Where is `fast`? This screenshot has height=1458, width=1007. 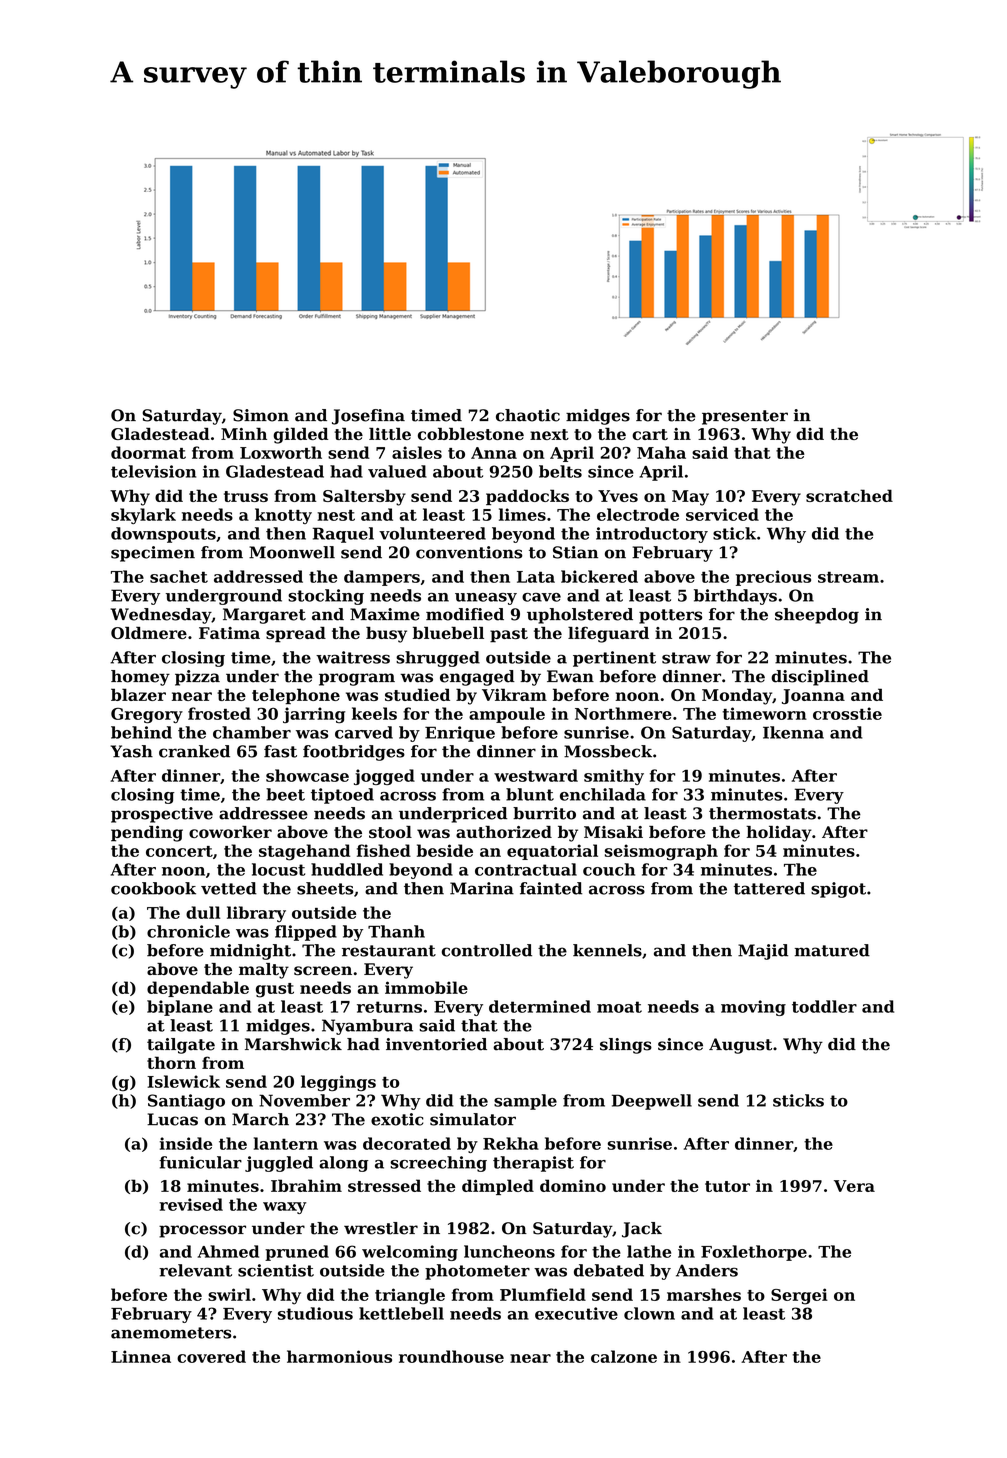 fast is located at coordinates (280, 751).
